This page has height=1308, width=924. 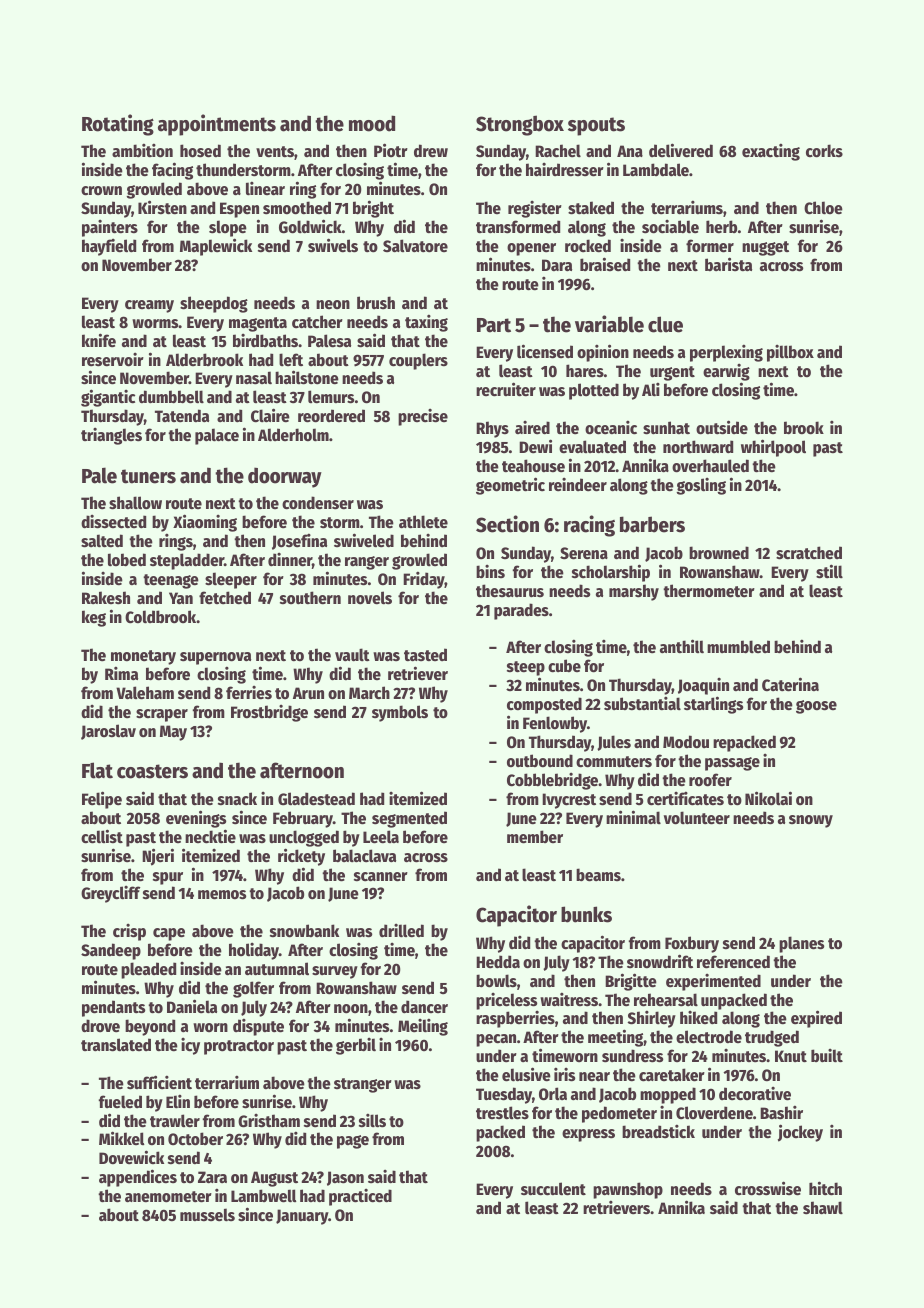 I want to click on recruiter, so click(x=506, y=389).
